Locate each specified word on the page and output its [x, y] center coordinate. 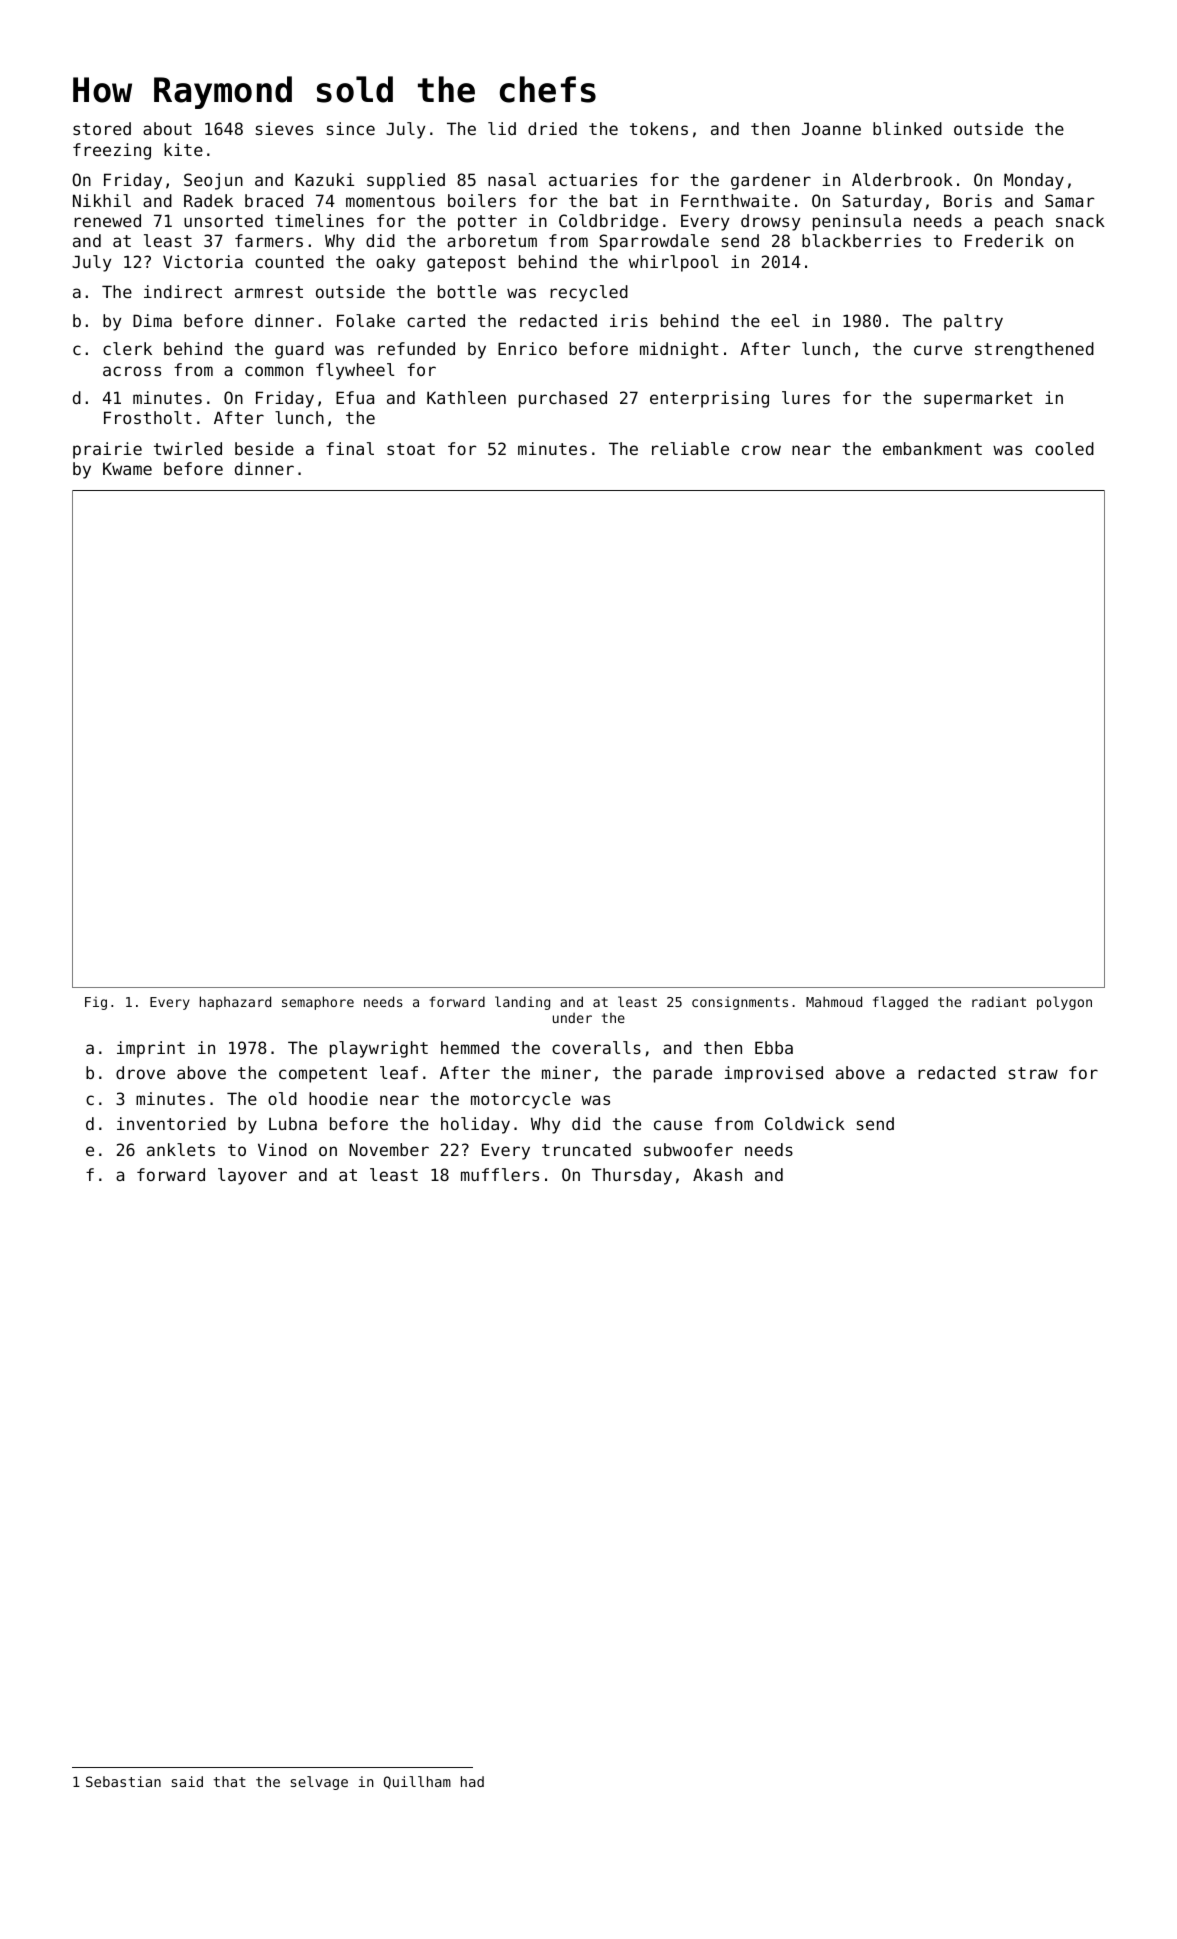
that [229, 1781]
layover [252, 1176]
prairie [107, 450]
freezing [112, 151]
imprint [151, 1049]
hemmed [470, 1047]
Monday [1034, 181]
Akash [717, 1174]
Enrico [527, 348]
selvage [319, 1783]
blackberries [861, 240]
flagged [900, 1003]
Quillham [417, 1782]
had [472, 1781]
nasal [512, 179]
